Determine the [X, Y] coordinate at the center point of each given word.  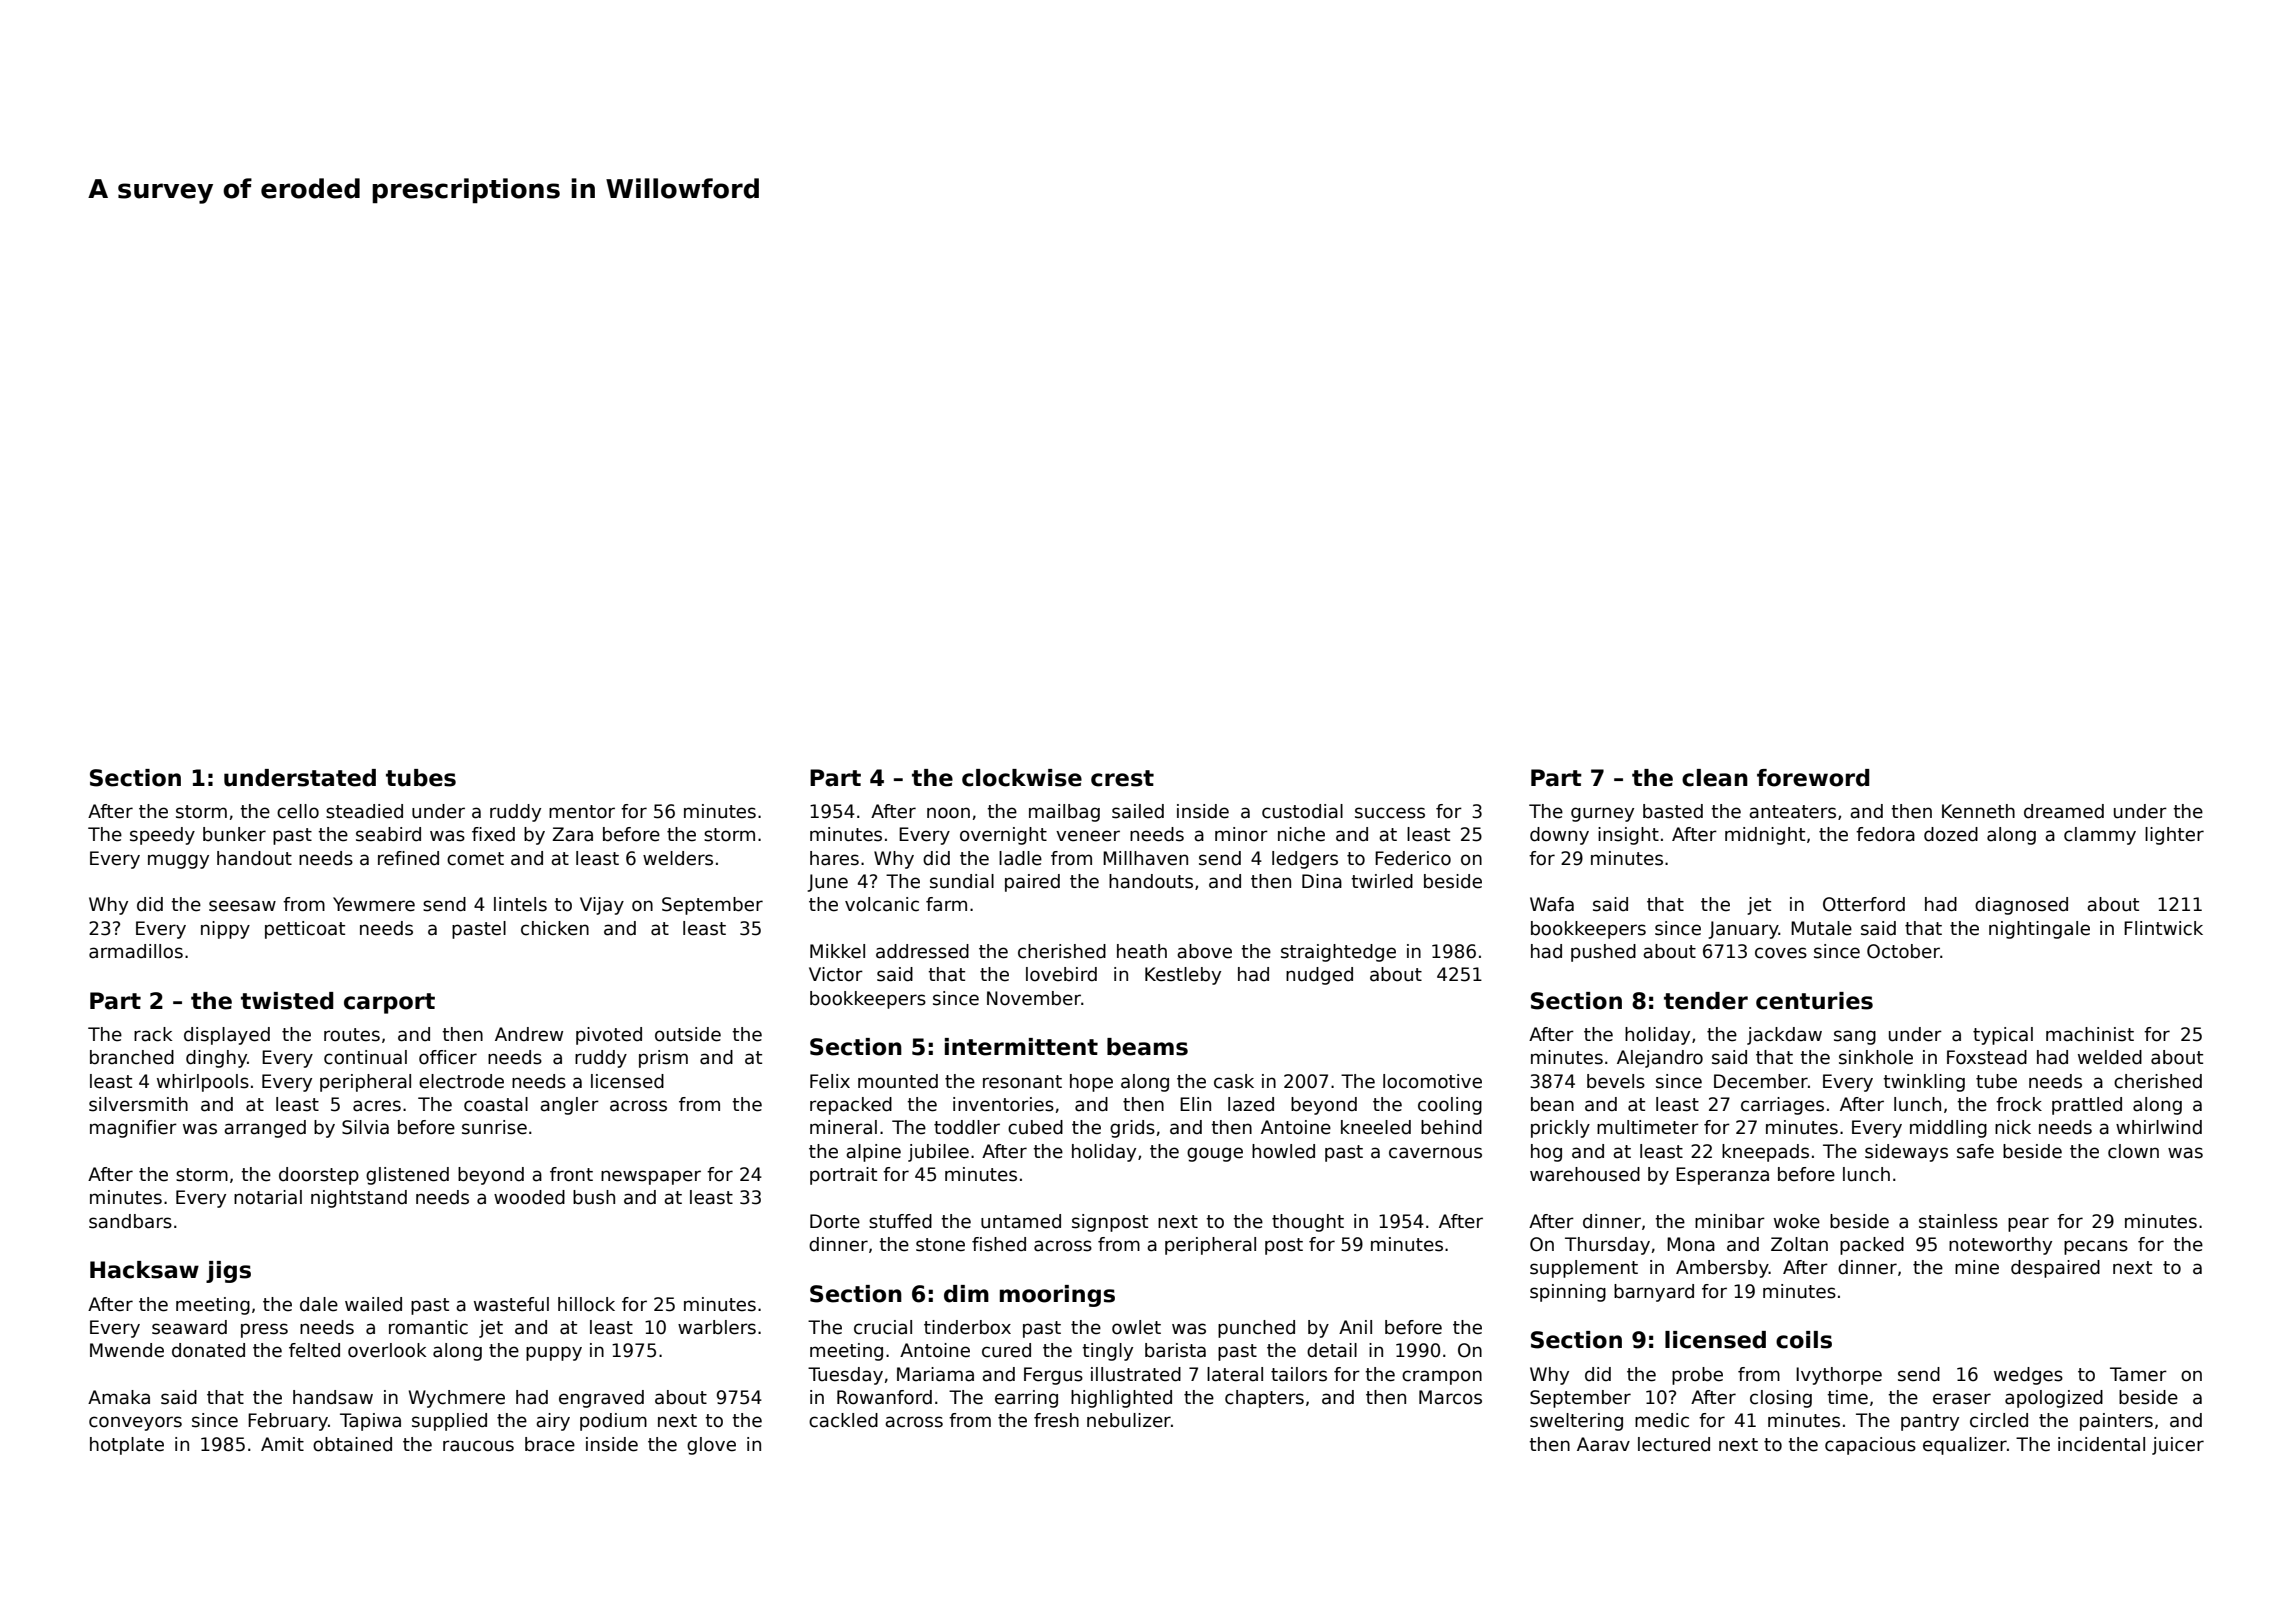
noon [948, 813]
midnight [1765, 836]
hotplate [127, 1446]
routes [352, 1035]
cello [298, 811]
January [1743, 930]
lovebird [1061, 974]
